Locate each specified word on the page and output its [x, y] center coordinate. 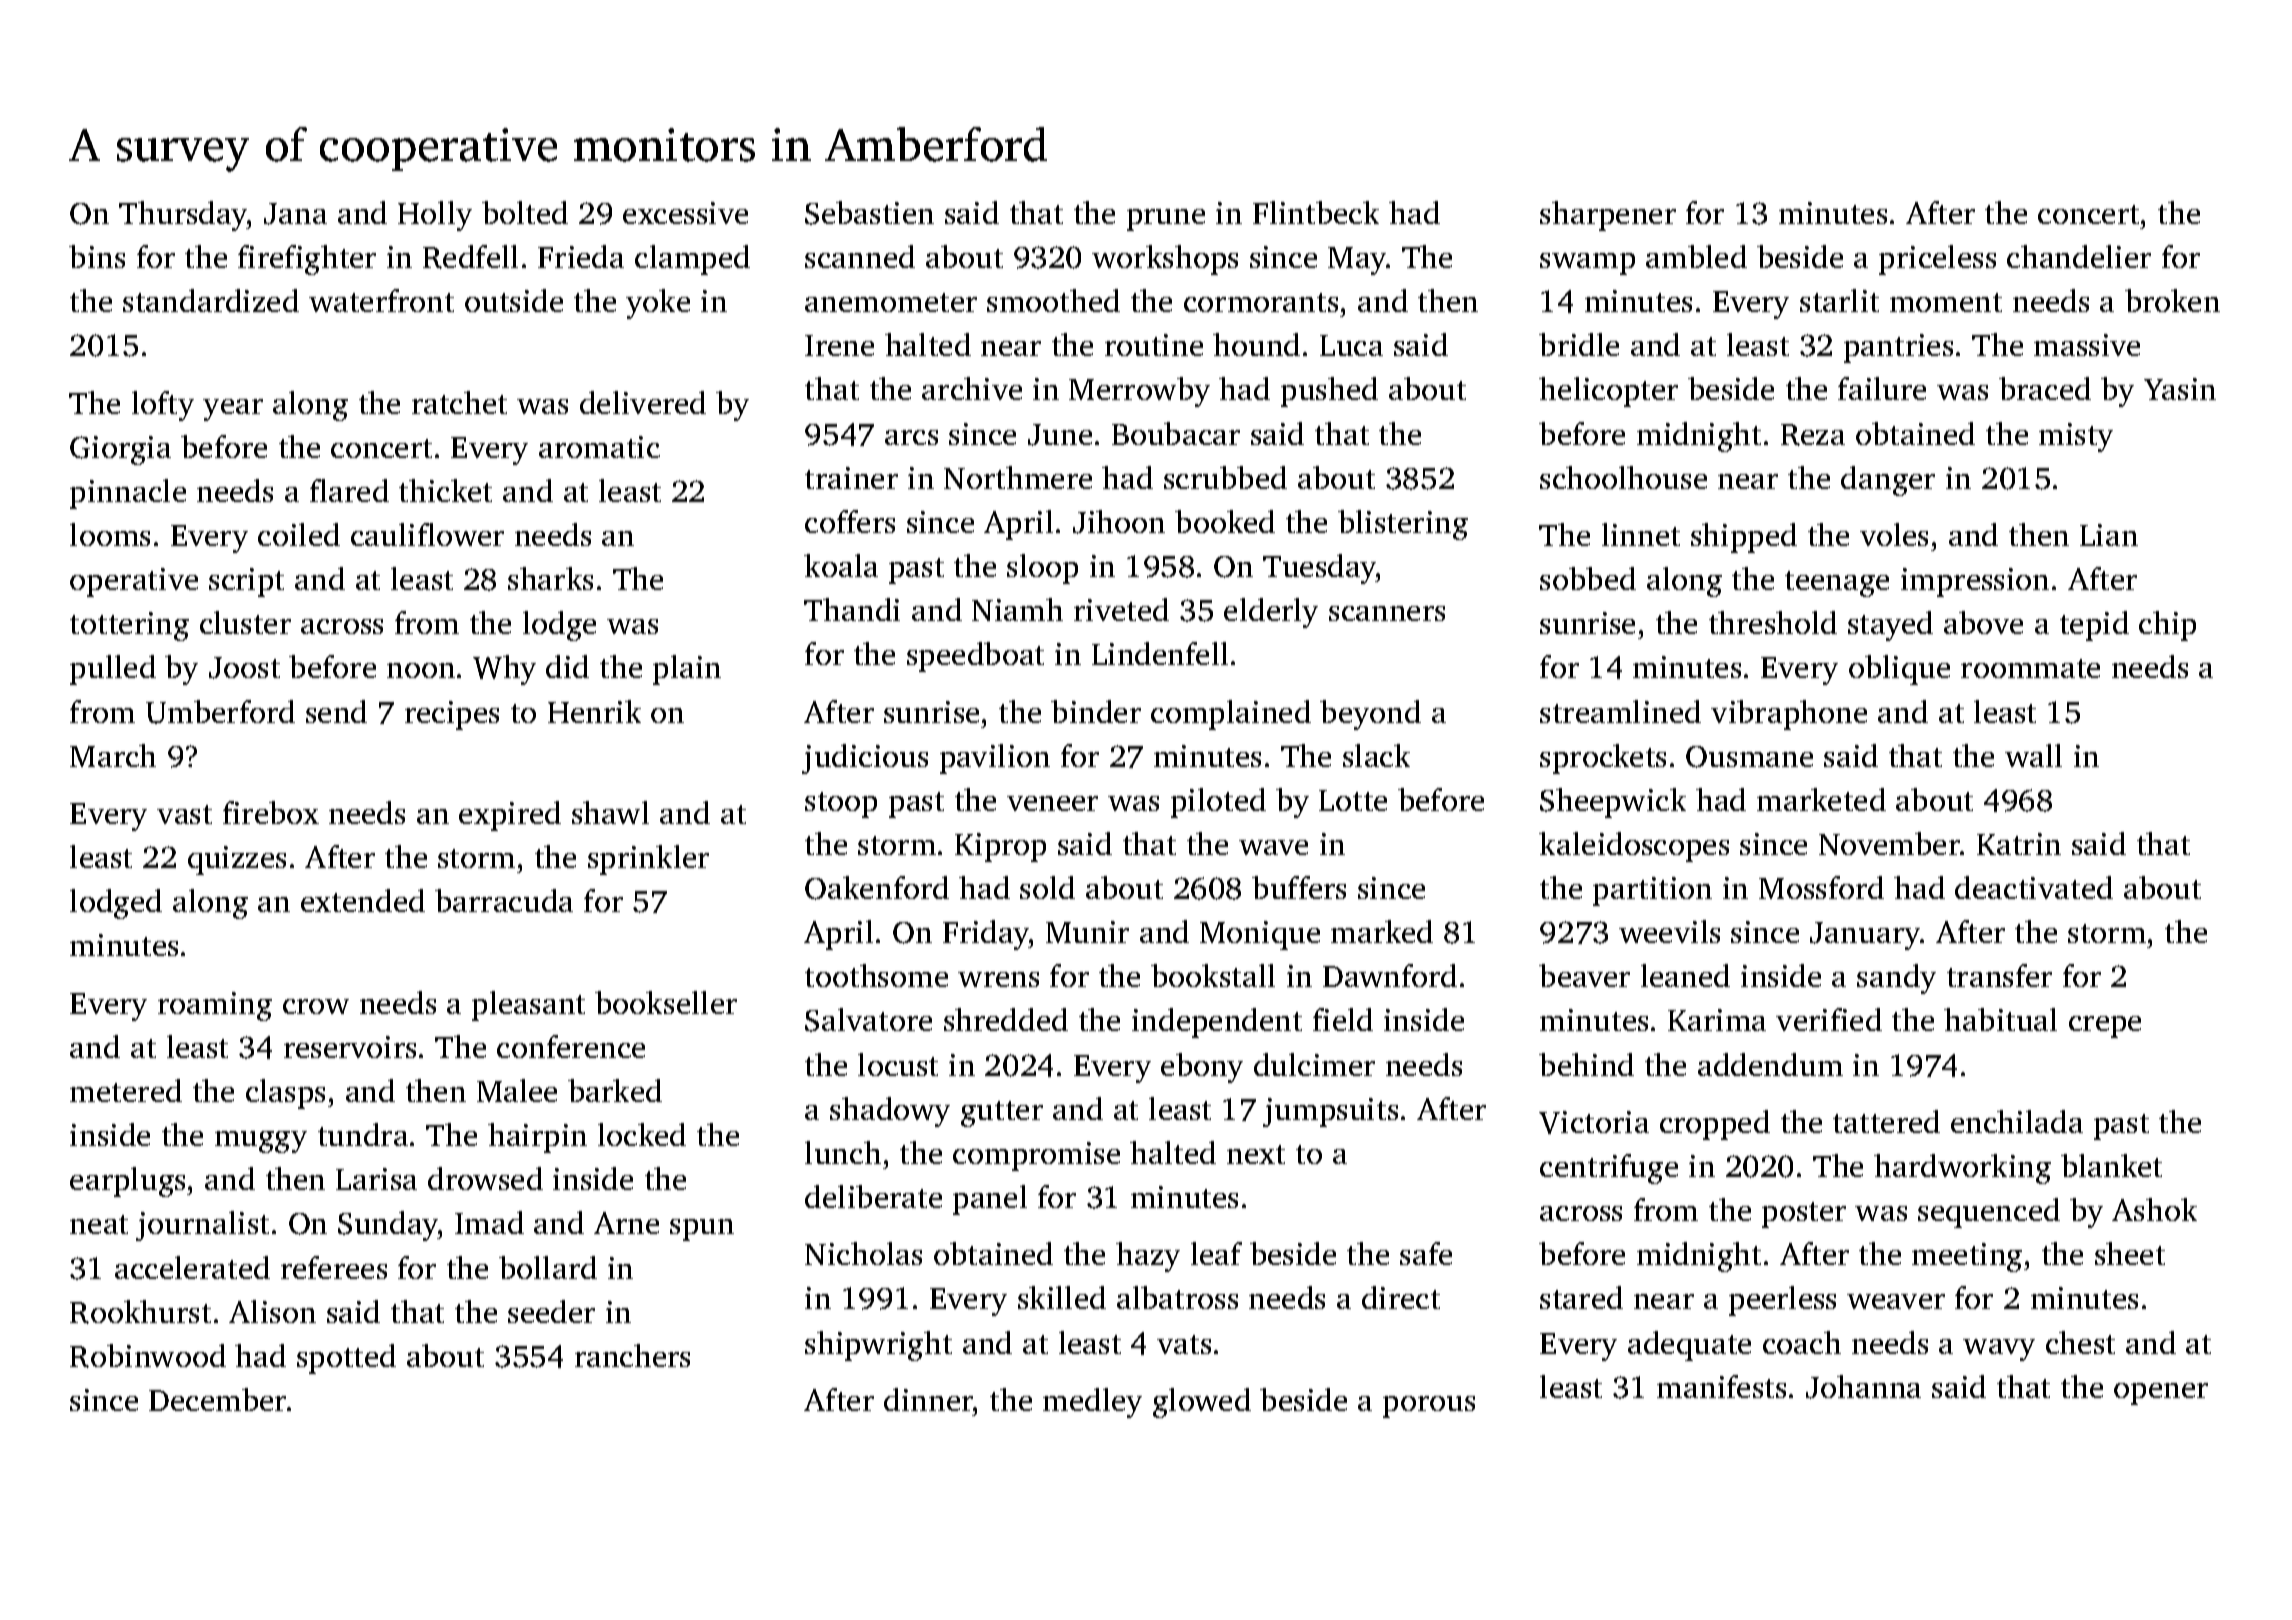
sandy [1896, 979]
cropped [1715, 1125]
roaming [215, 1006]
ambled [1696, 256]
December [217, 1399]
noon [421, 670]
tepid [2094, 626]
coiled [299, 534]
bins [97, 256]
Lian [2109, 535]
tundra [363, 1134]
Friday [986, 935]
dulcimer [1314, 1064]
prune [1166, 220]
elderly [1271, 613]
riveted [1121, 609]
